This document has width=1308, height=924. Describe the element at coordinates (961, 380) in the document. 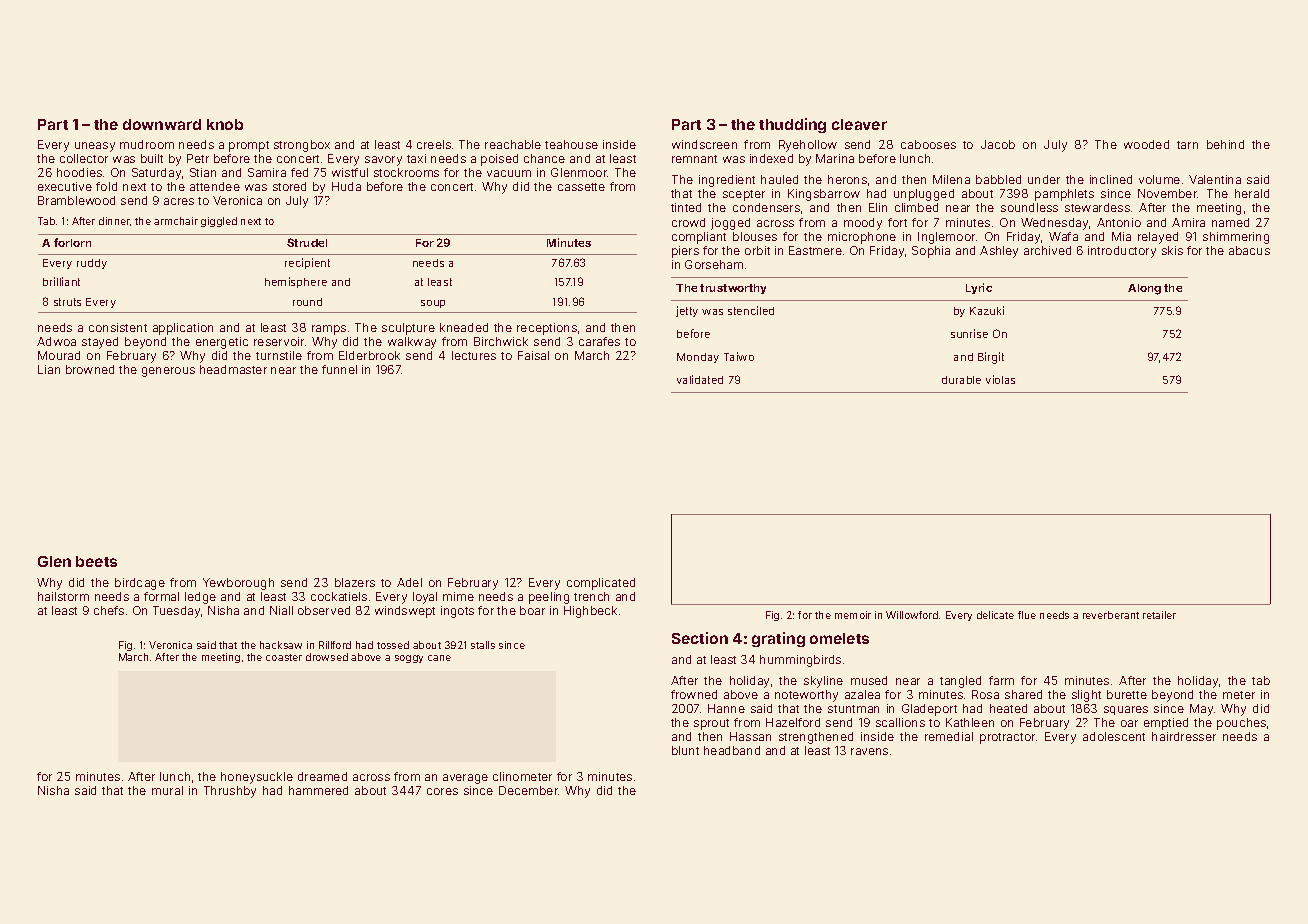

I see `durable` at that location.
